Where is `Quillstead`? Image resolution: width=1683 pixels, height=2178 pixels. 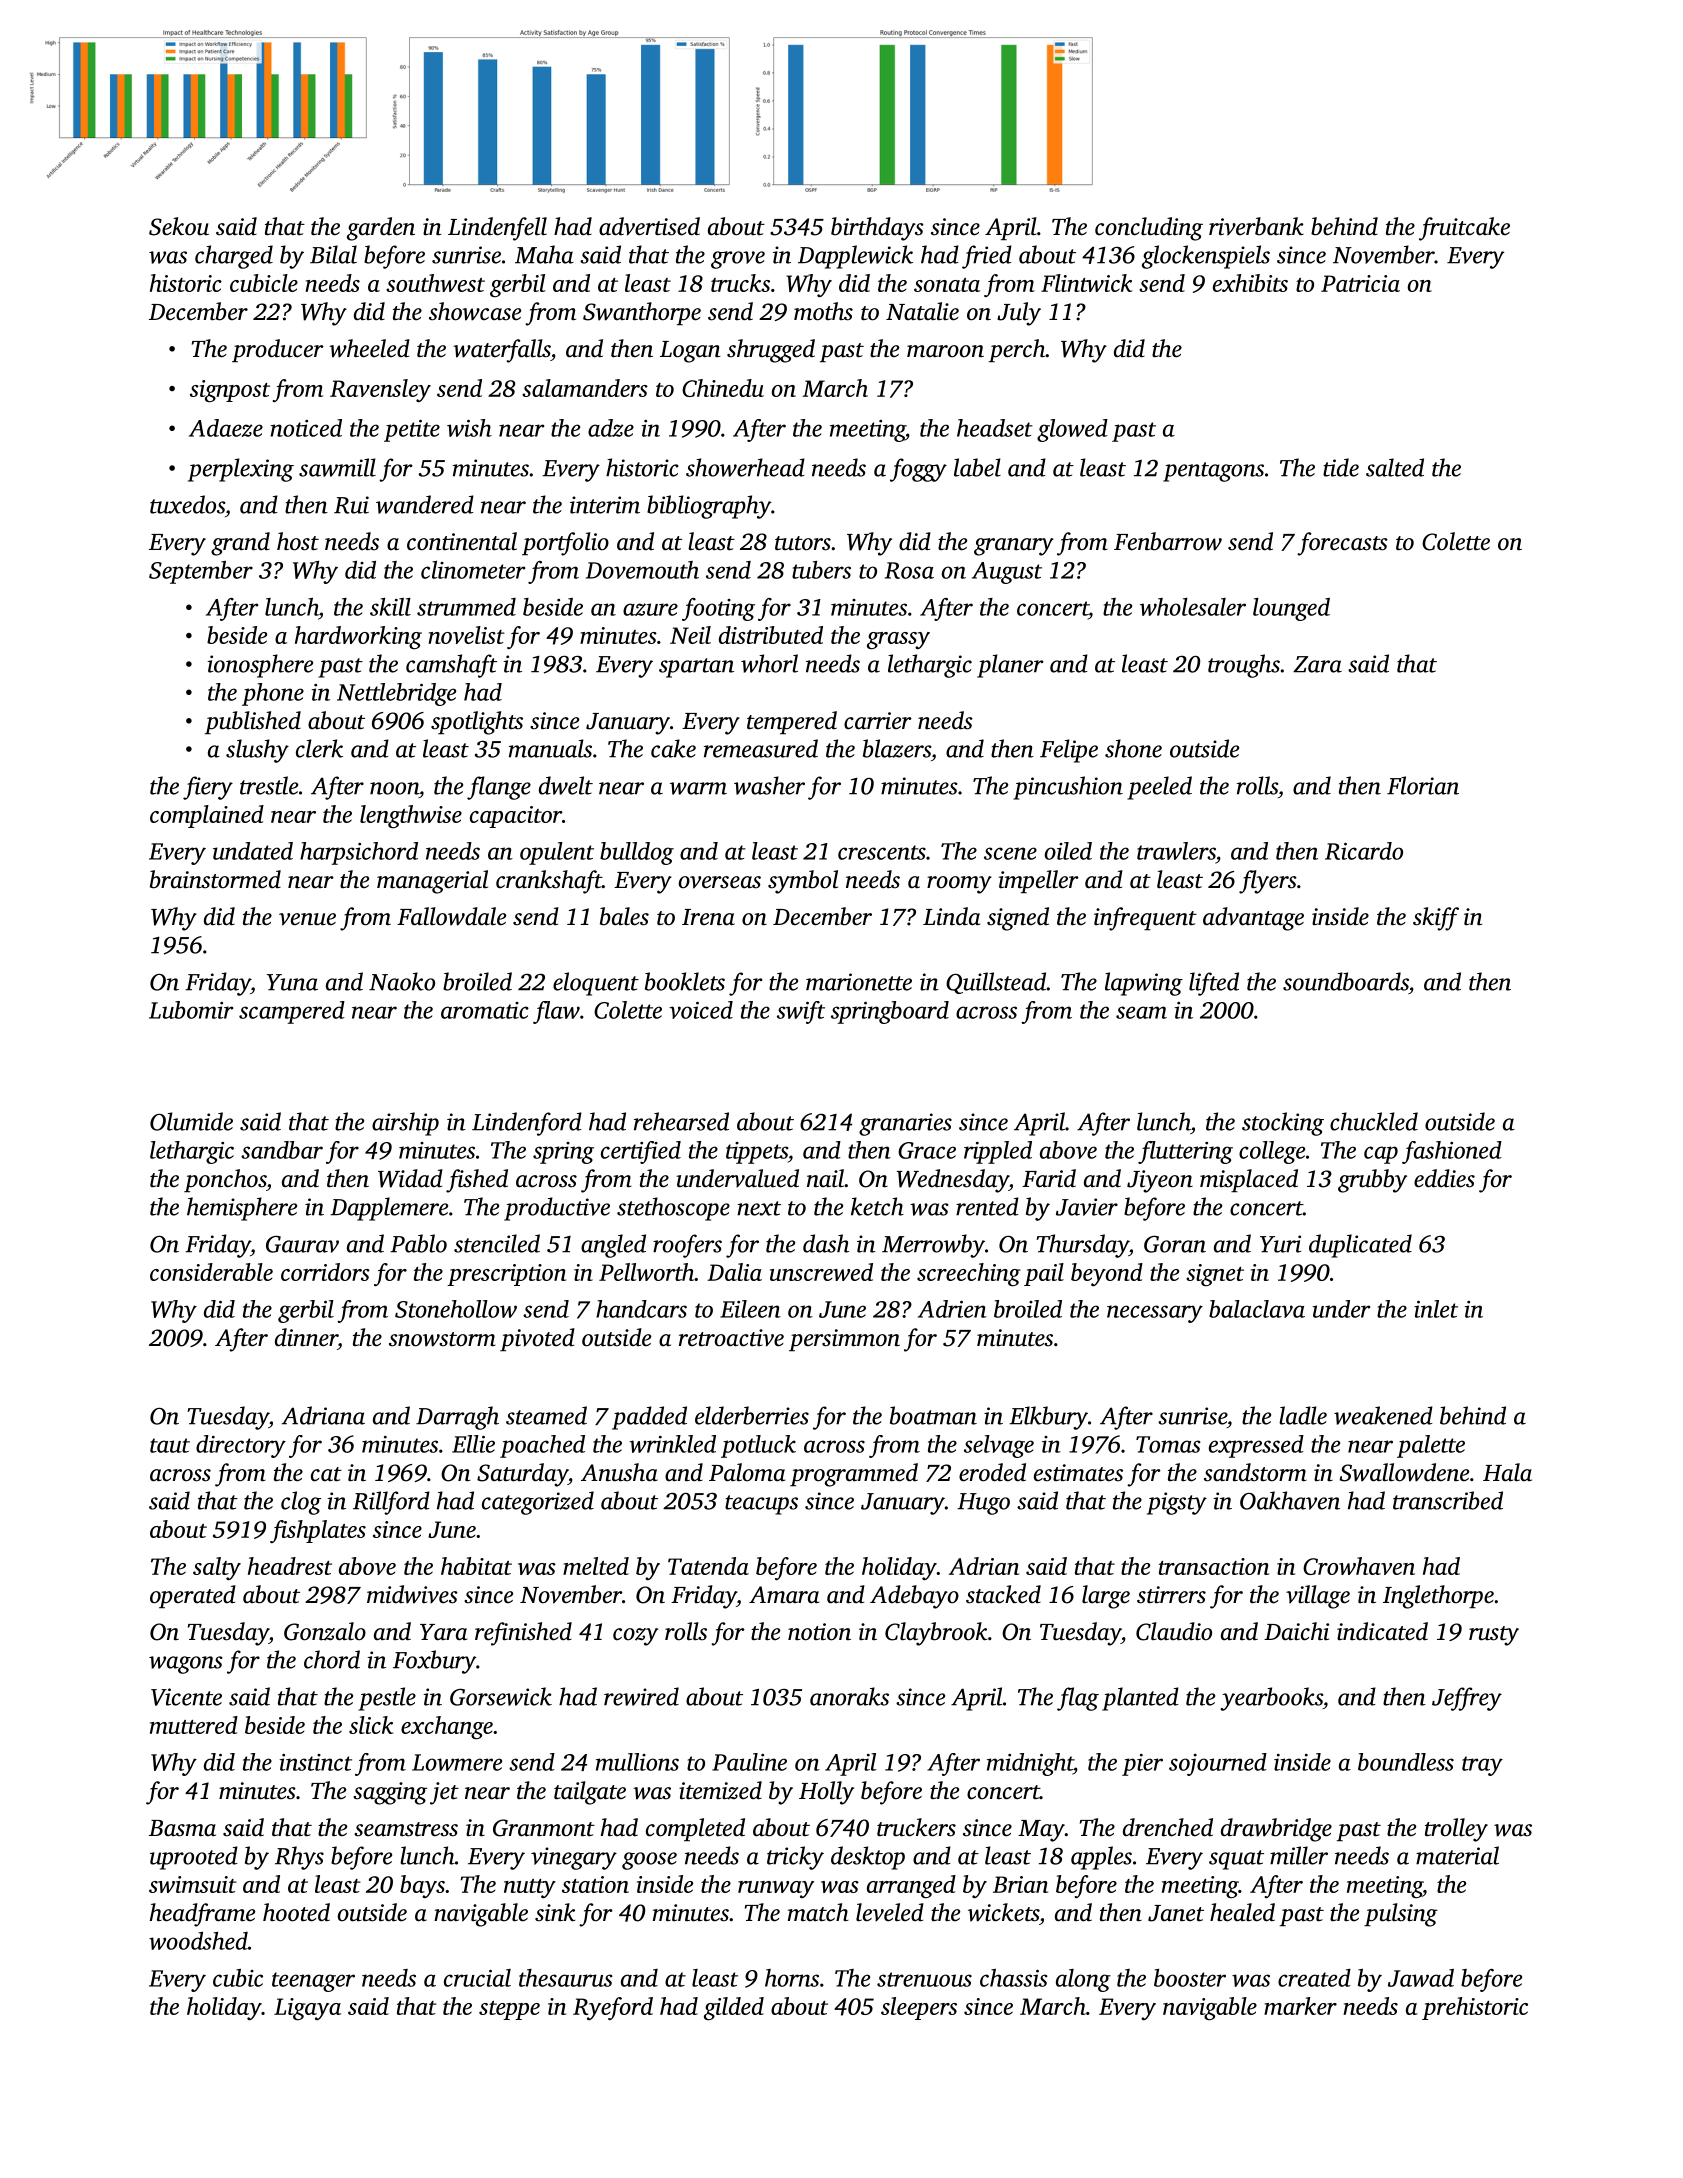
Quillstead is located at coordinates (996, 983).
